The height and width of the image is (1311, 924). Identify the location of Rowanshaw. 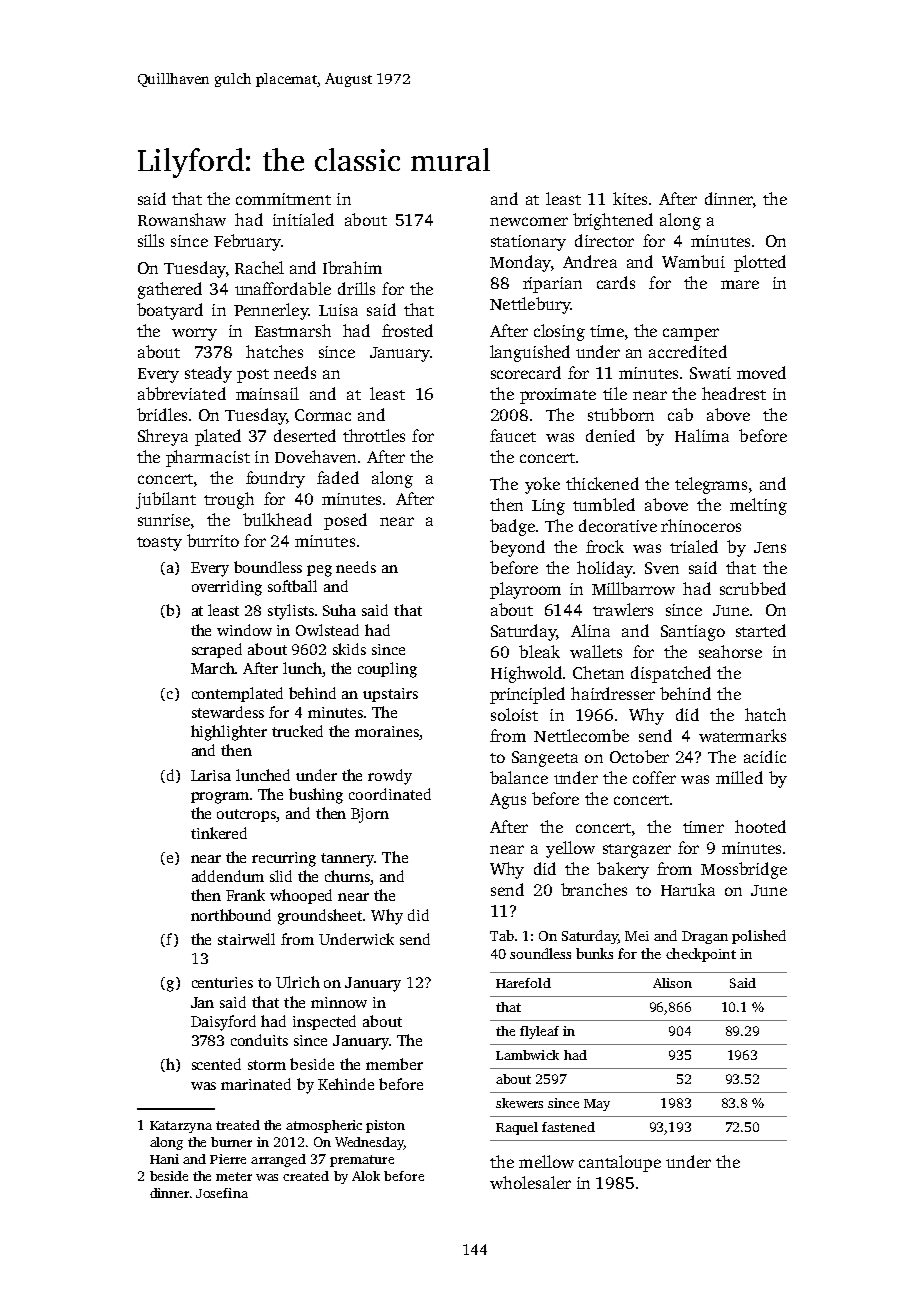
(182, 219).
